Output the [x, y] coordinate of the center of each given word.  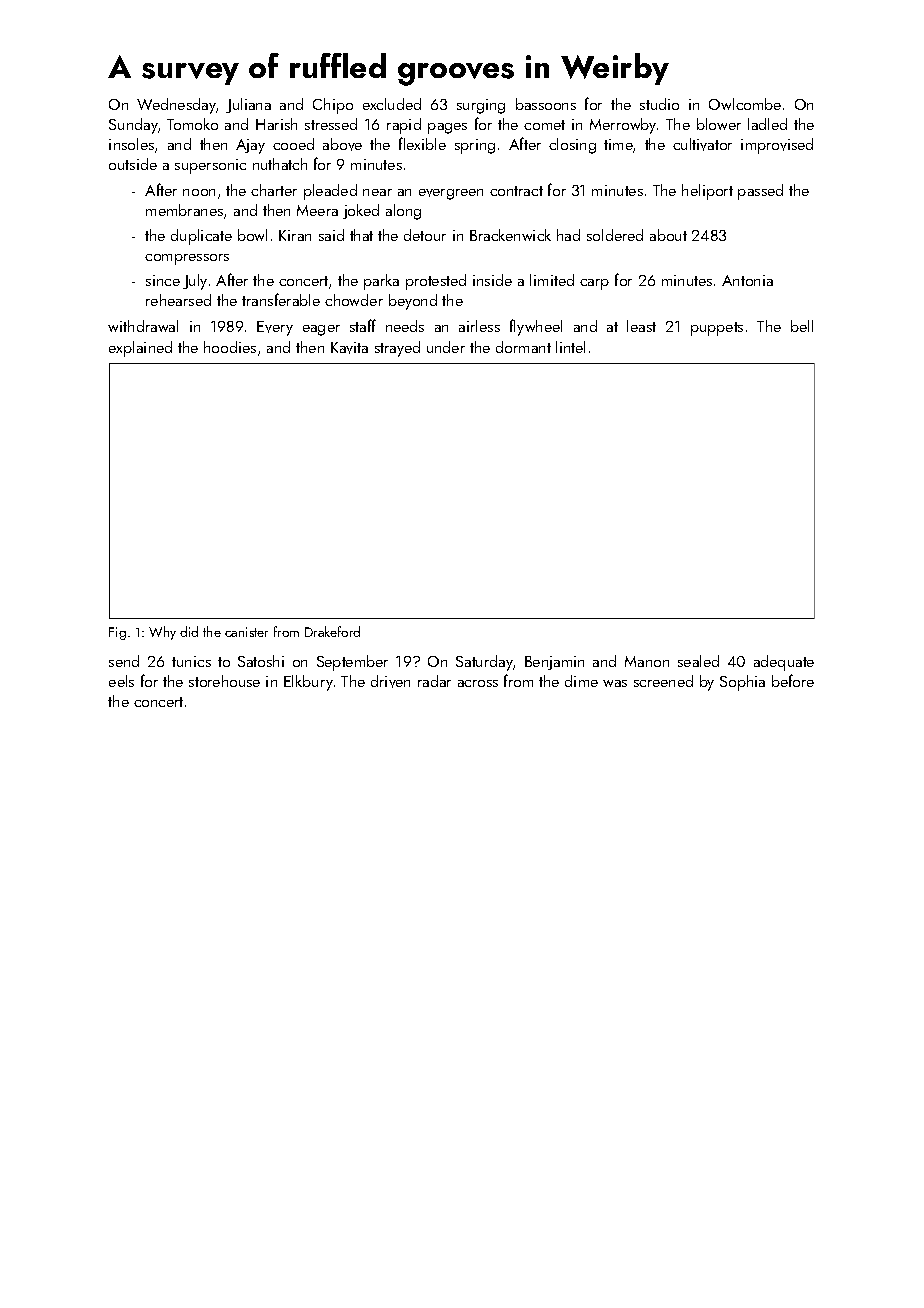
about [668, 235]
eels [121, 681]
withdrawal [143, 326]
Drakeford [332, 631]
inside [492, 280]
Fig [117, 633]
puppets [717, 329]
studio [659, 104]
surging [481, 106]
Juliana [248, 105]
